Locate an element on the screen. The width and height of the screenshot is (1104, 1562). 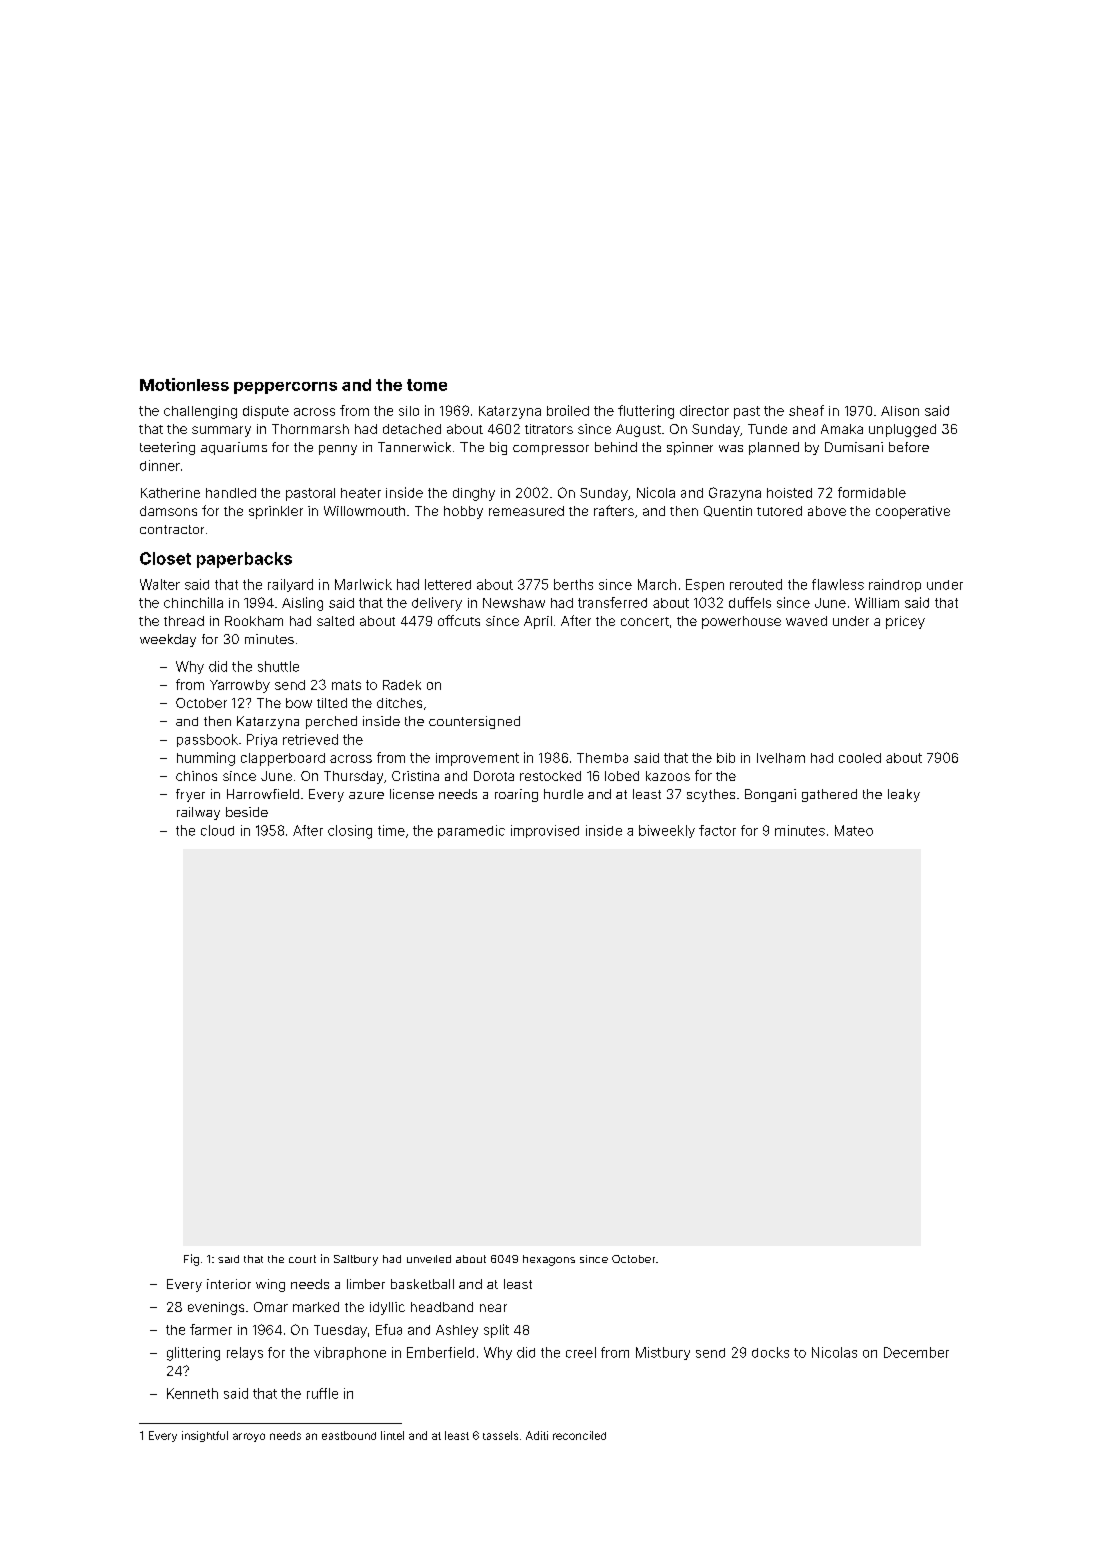
Fig is located at coordinates (191, 1260).
